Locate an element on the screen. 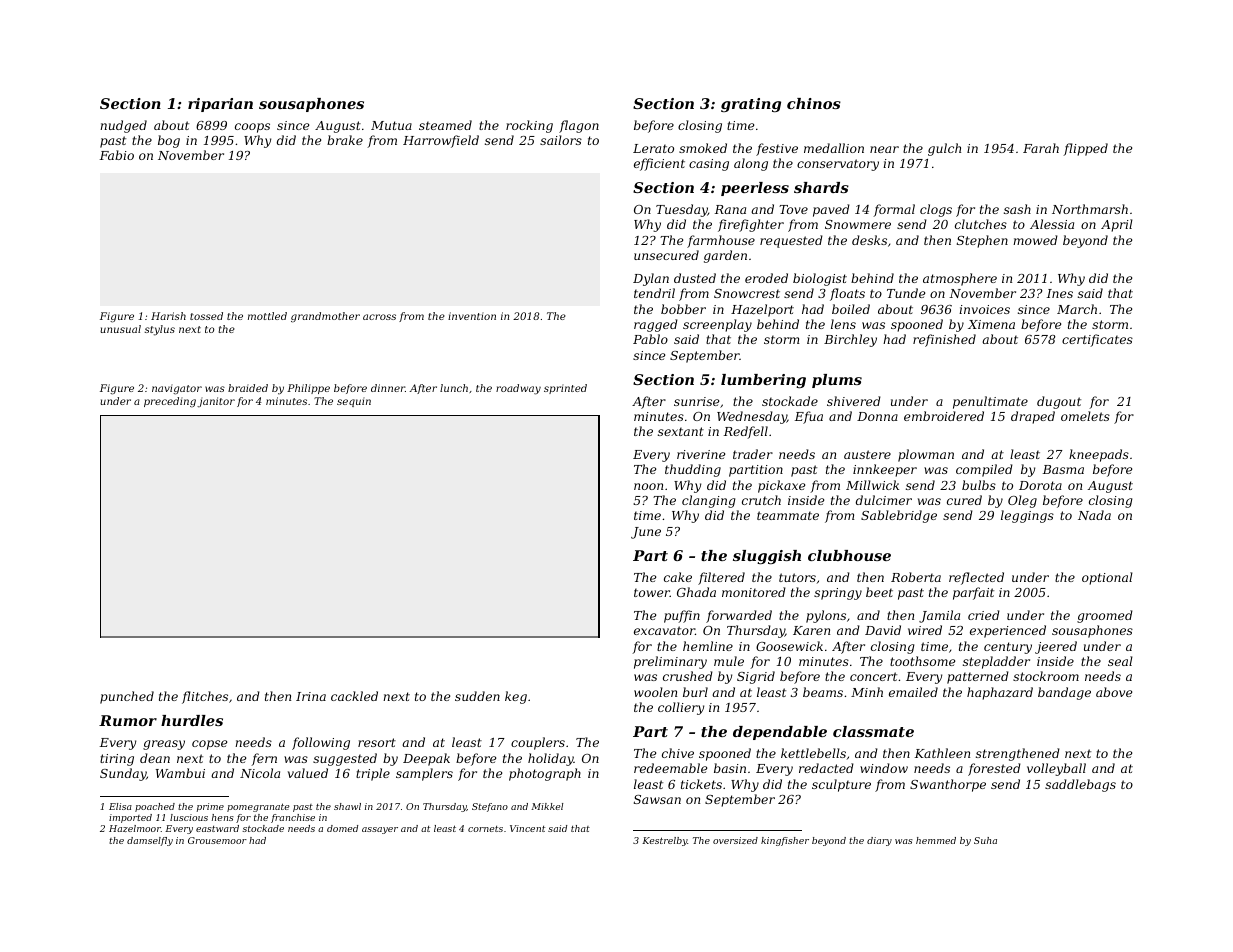 The width and height of the screenshot is (1233, 952). flitches is located at coordinates (205, 697).
